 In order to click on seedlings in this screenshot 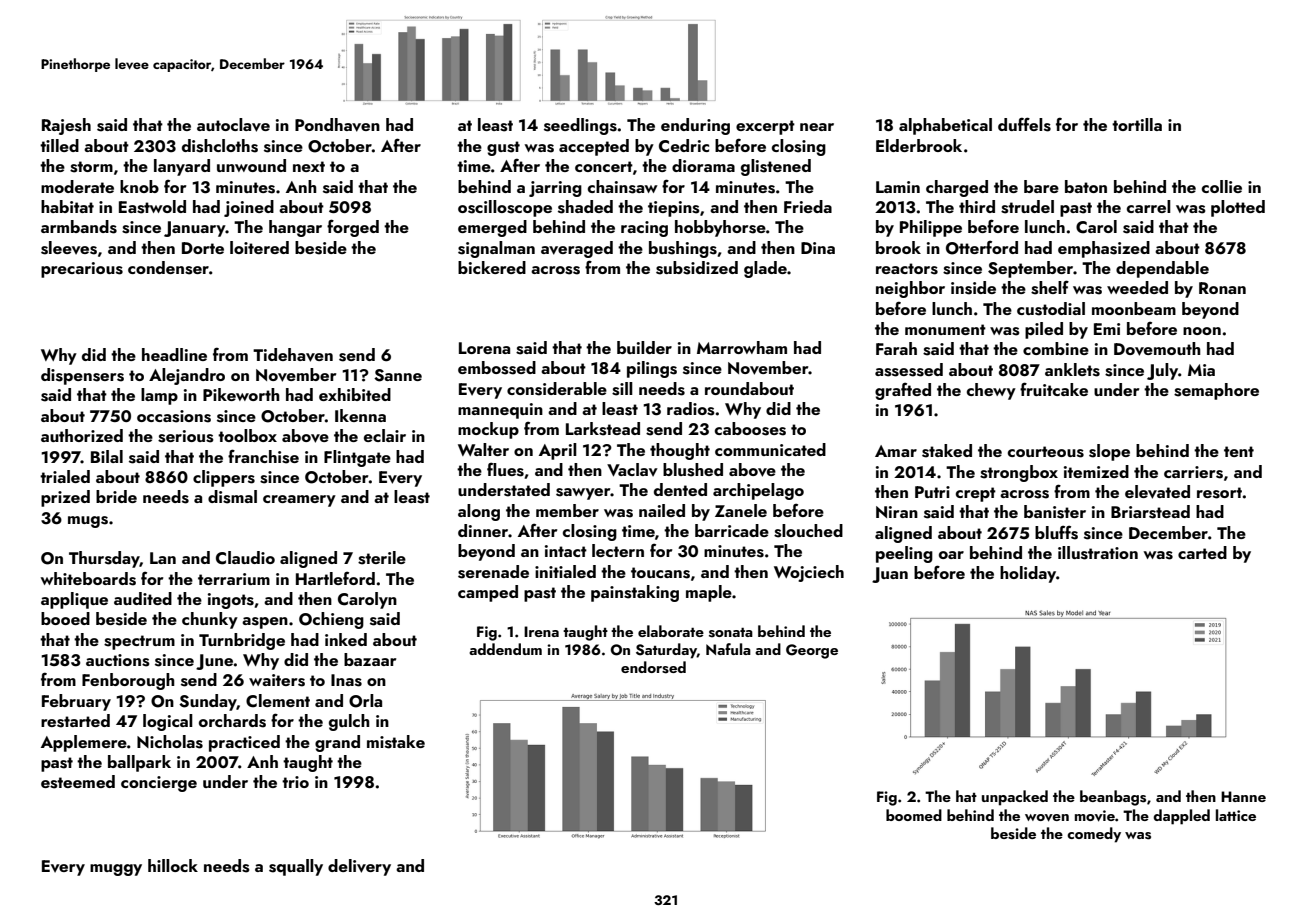, I will do `click(580, 126)`.
